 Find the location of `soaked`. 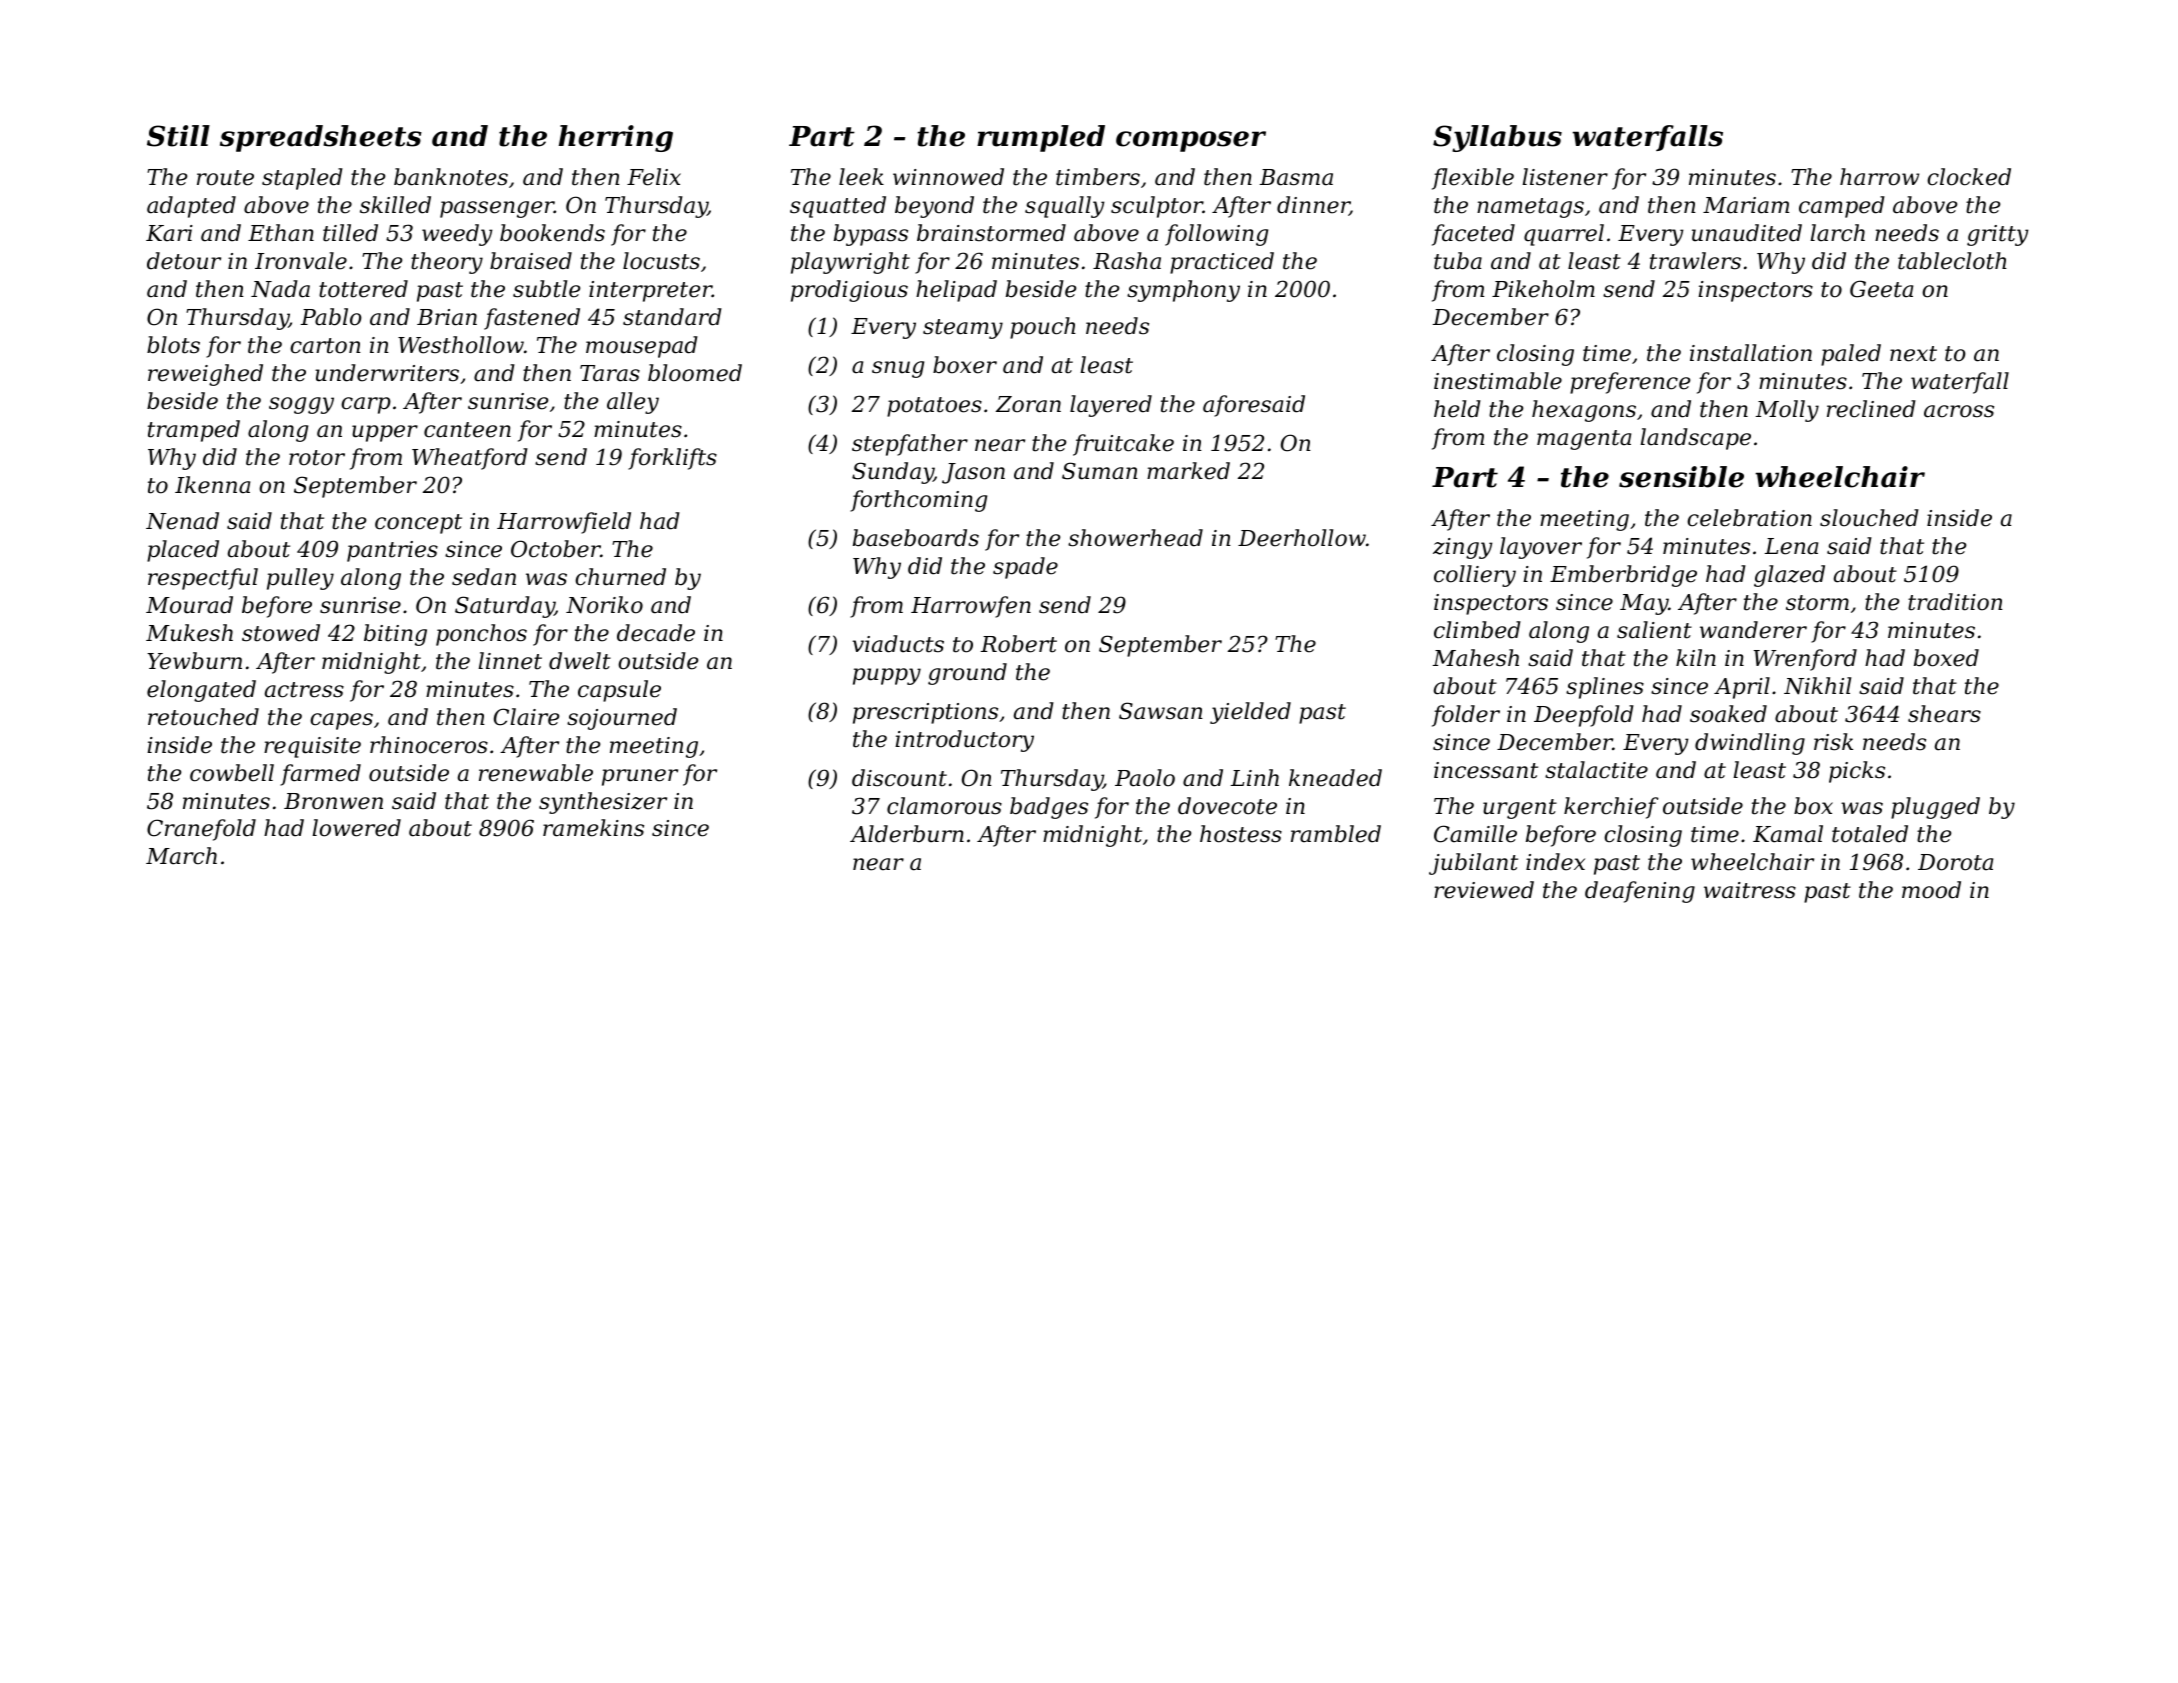

soaked is located at coordinates (1728, 714).
